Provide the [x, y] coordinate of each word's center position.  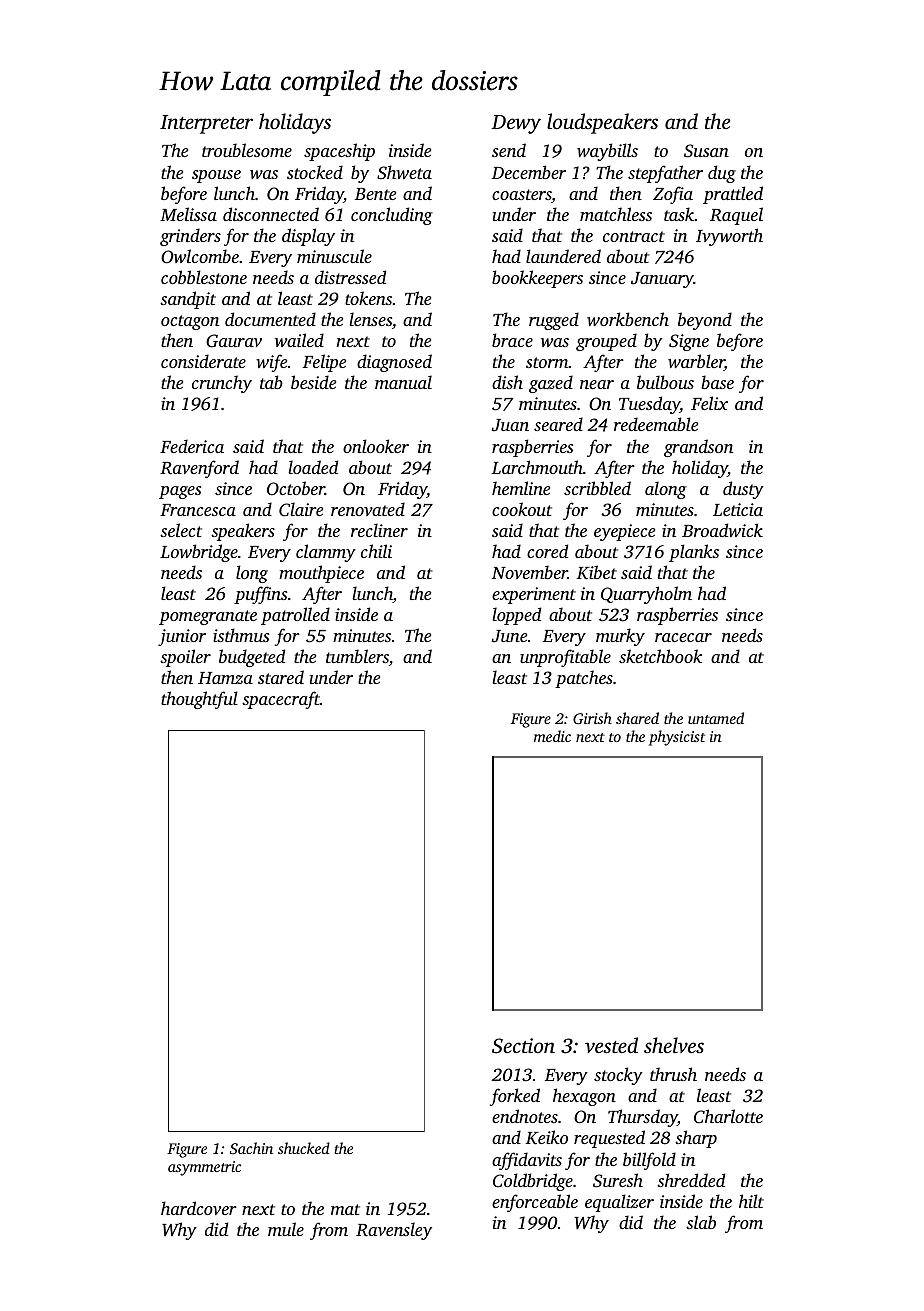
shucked [304, 1148]
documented [270, 319]
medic [552, 736]
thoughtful [199, 700]
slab [701, 1222]
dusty [743, 490]
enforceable [535, 1203]
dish [507, 382]
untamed [716, 718]
